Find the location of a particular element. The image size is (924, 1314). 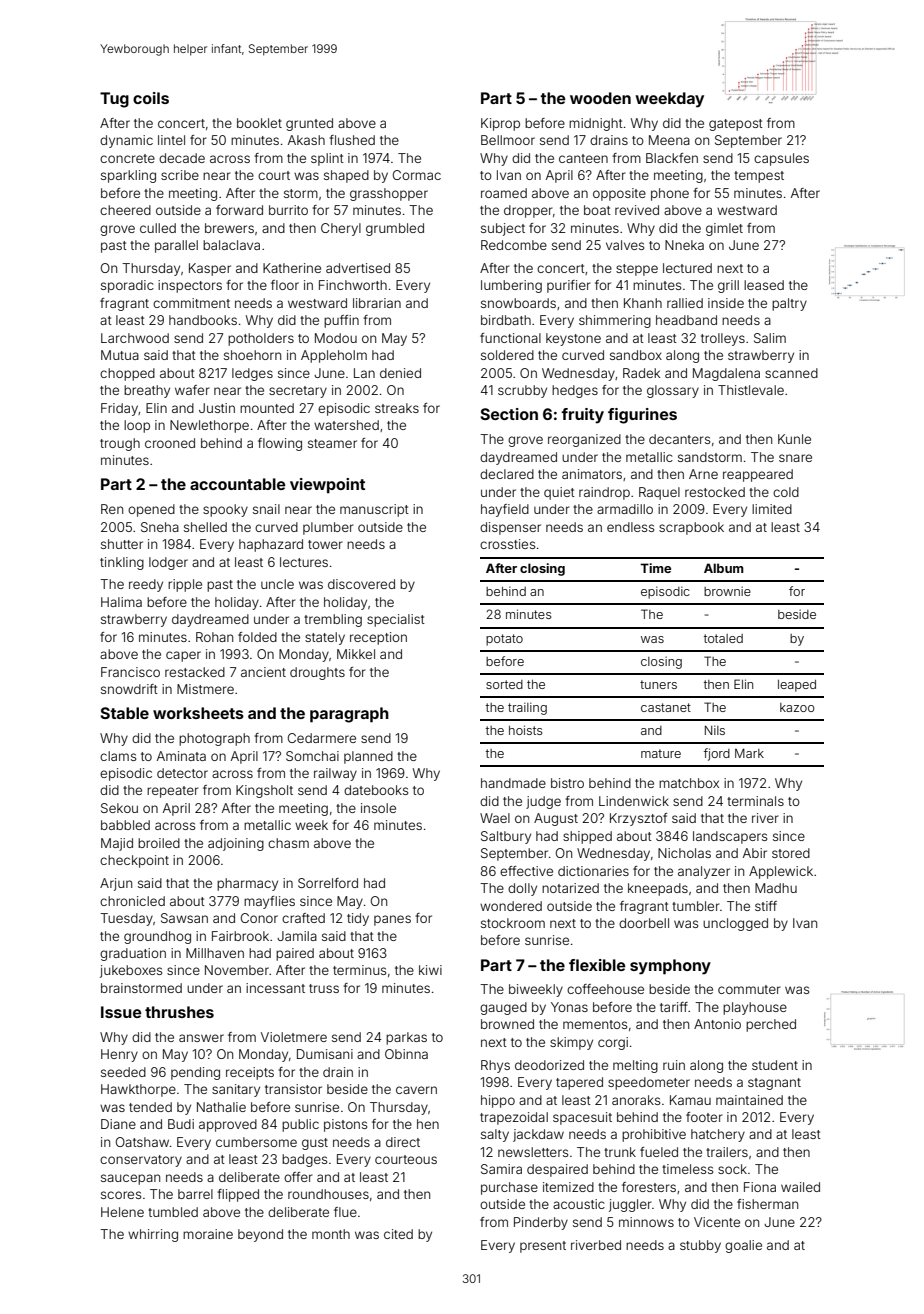

breathy is located at coordinates (147, 391).
